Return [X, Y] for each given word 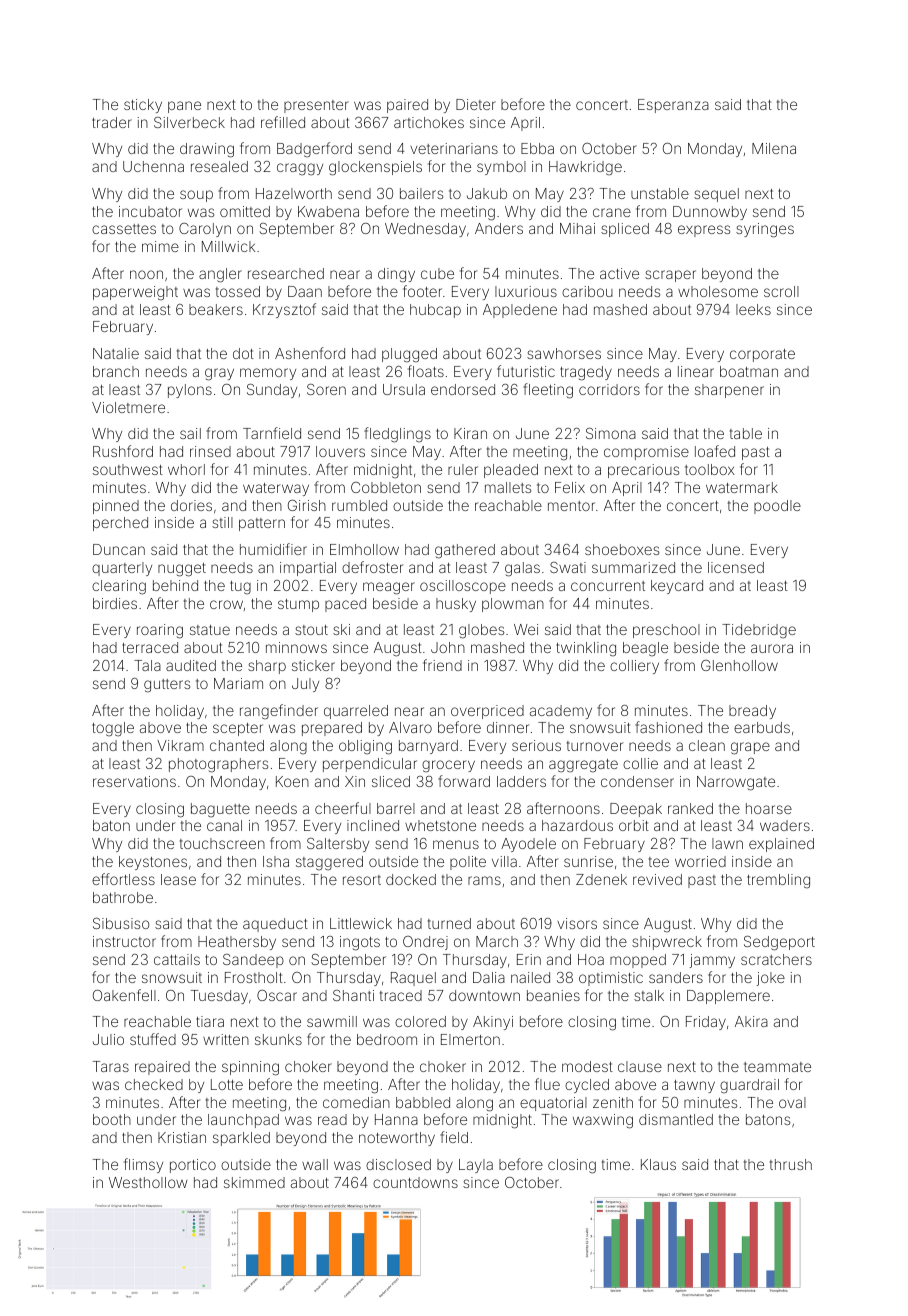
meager [389, 588]
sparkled [241, 1139]
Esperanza [673, 106]
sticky [143, 106]
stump [298, 605]
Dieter [476, 104]
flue [547, 1084]
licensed [736, 567]
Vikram [180, 745]
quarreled [356, 712]
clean [707, 745]
